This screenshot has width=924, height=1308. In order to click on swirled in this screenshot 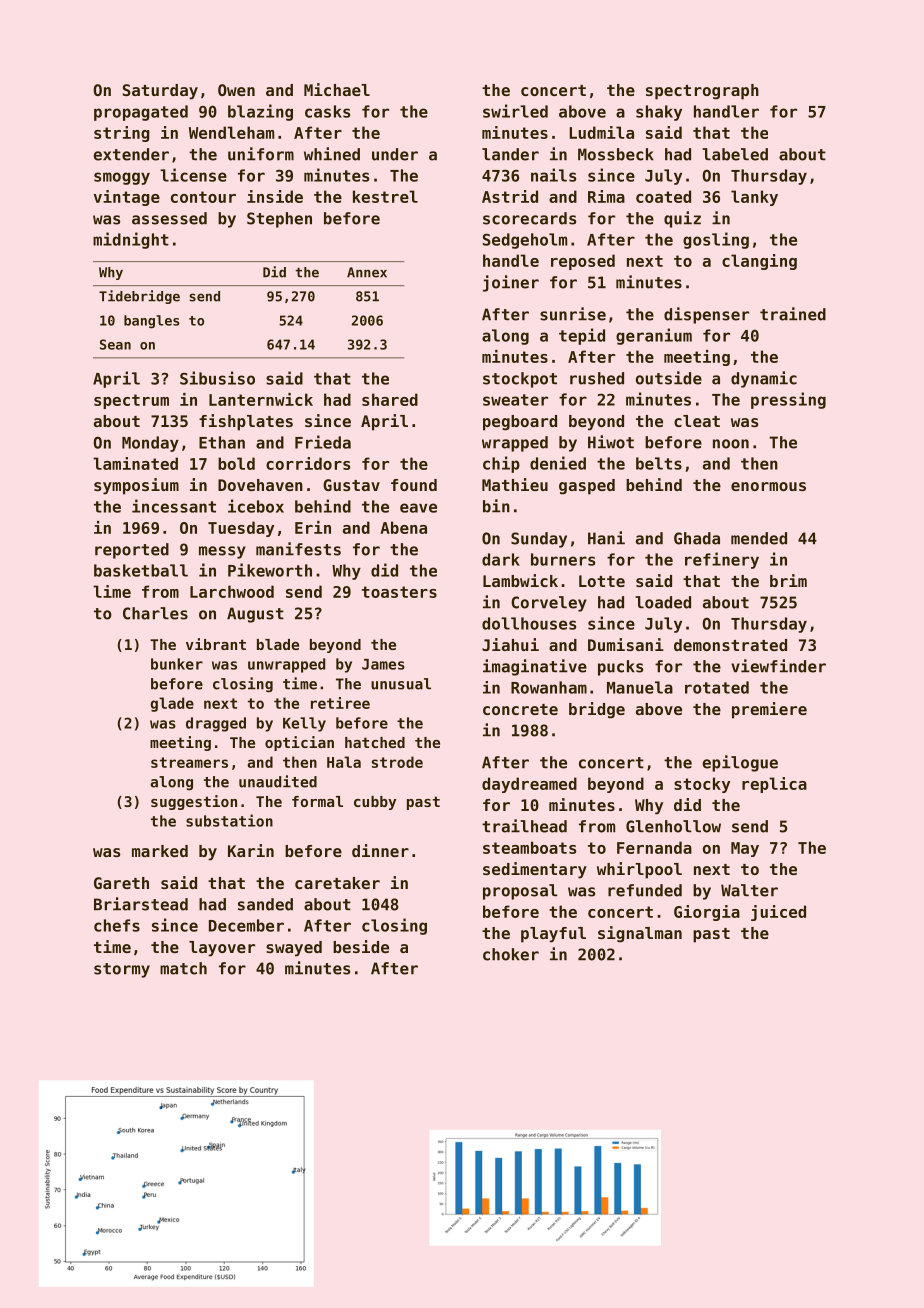, I will do `click(515, 111)`.
